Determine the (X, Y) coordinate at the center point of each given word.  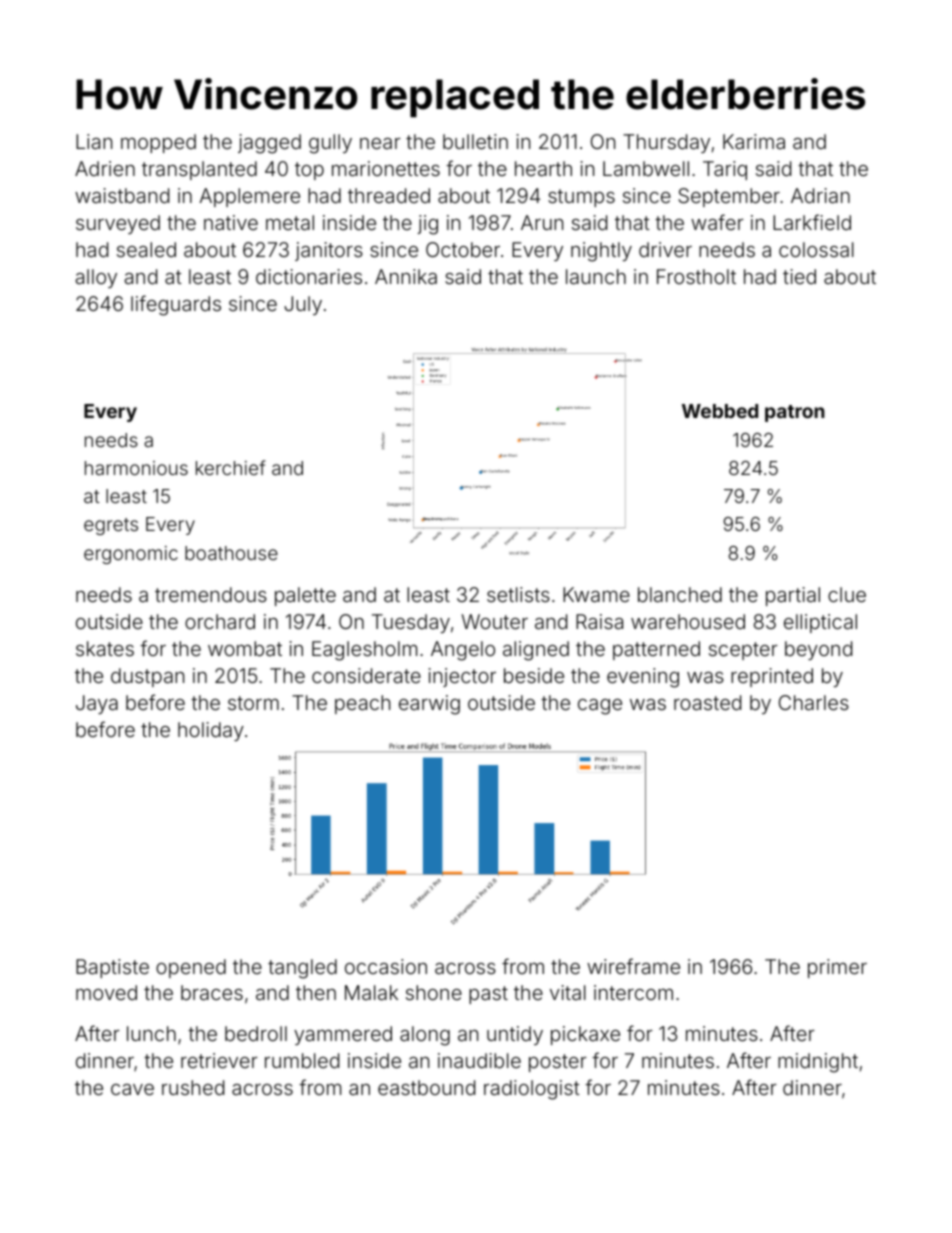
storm (253, 703)
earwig (429, 705)
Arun (542, 222)
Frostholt (696, 276)
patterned (656, 650)
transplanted (199, 170)
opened (191, 968)
